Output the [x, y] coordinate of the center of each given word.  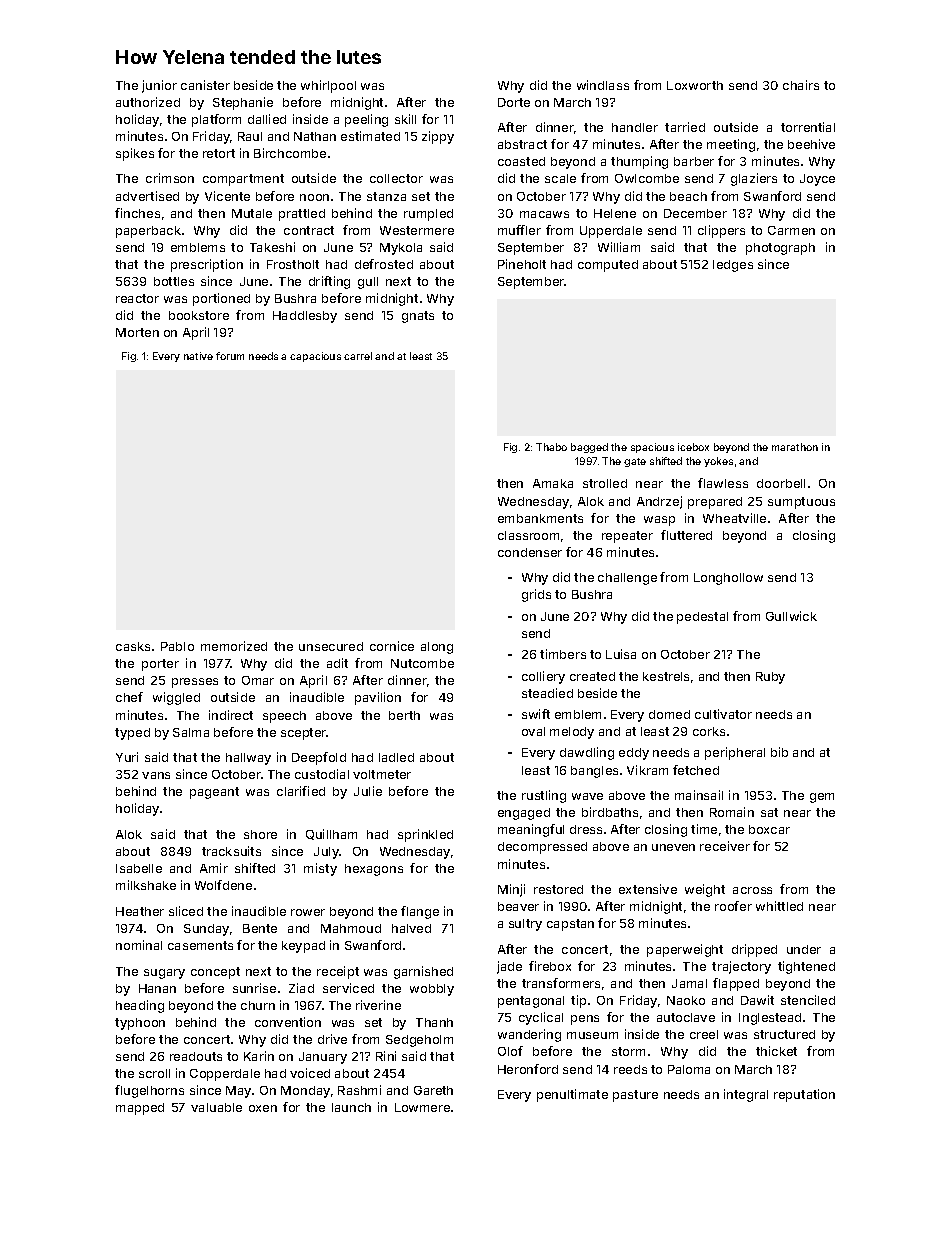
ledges [733, 266]
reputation [804, 1095]
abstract [522, 144]
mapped [140, 1109]
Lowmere [422, 1107]
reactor [137, 298]
